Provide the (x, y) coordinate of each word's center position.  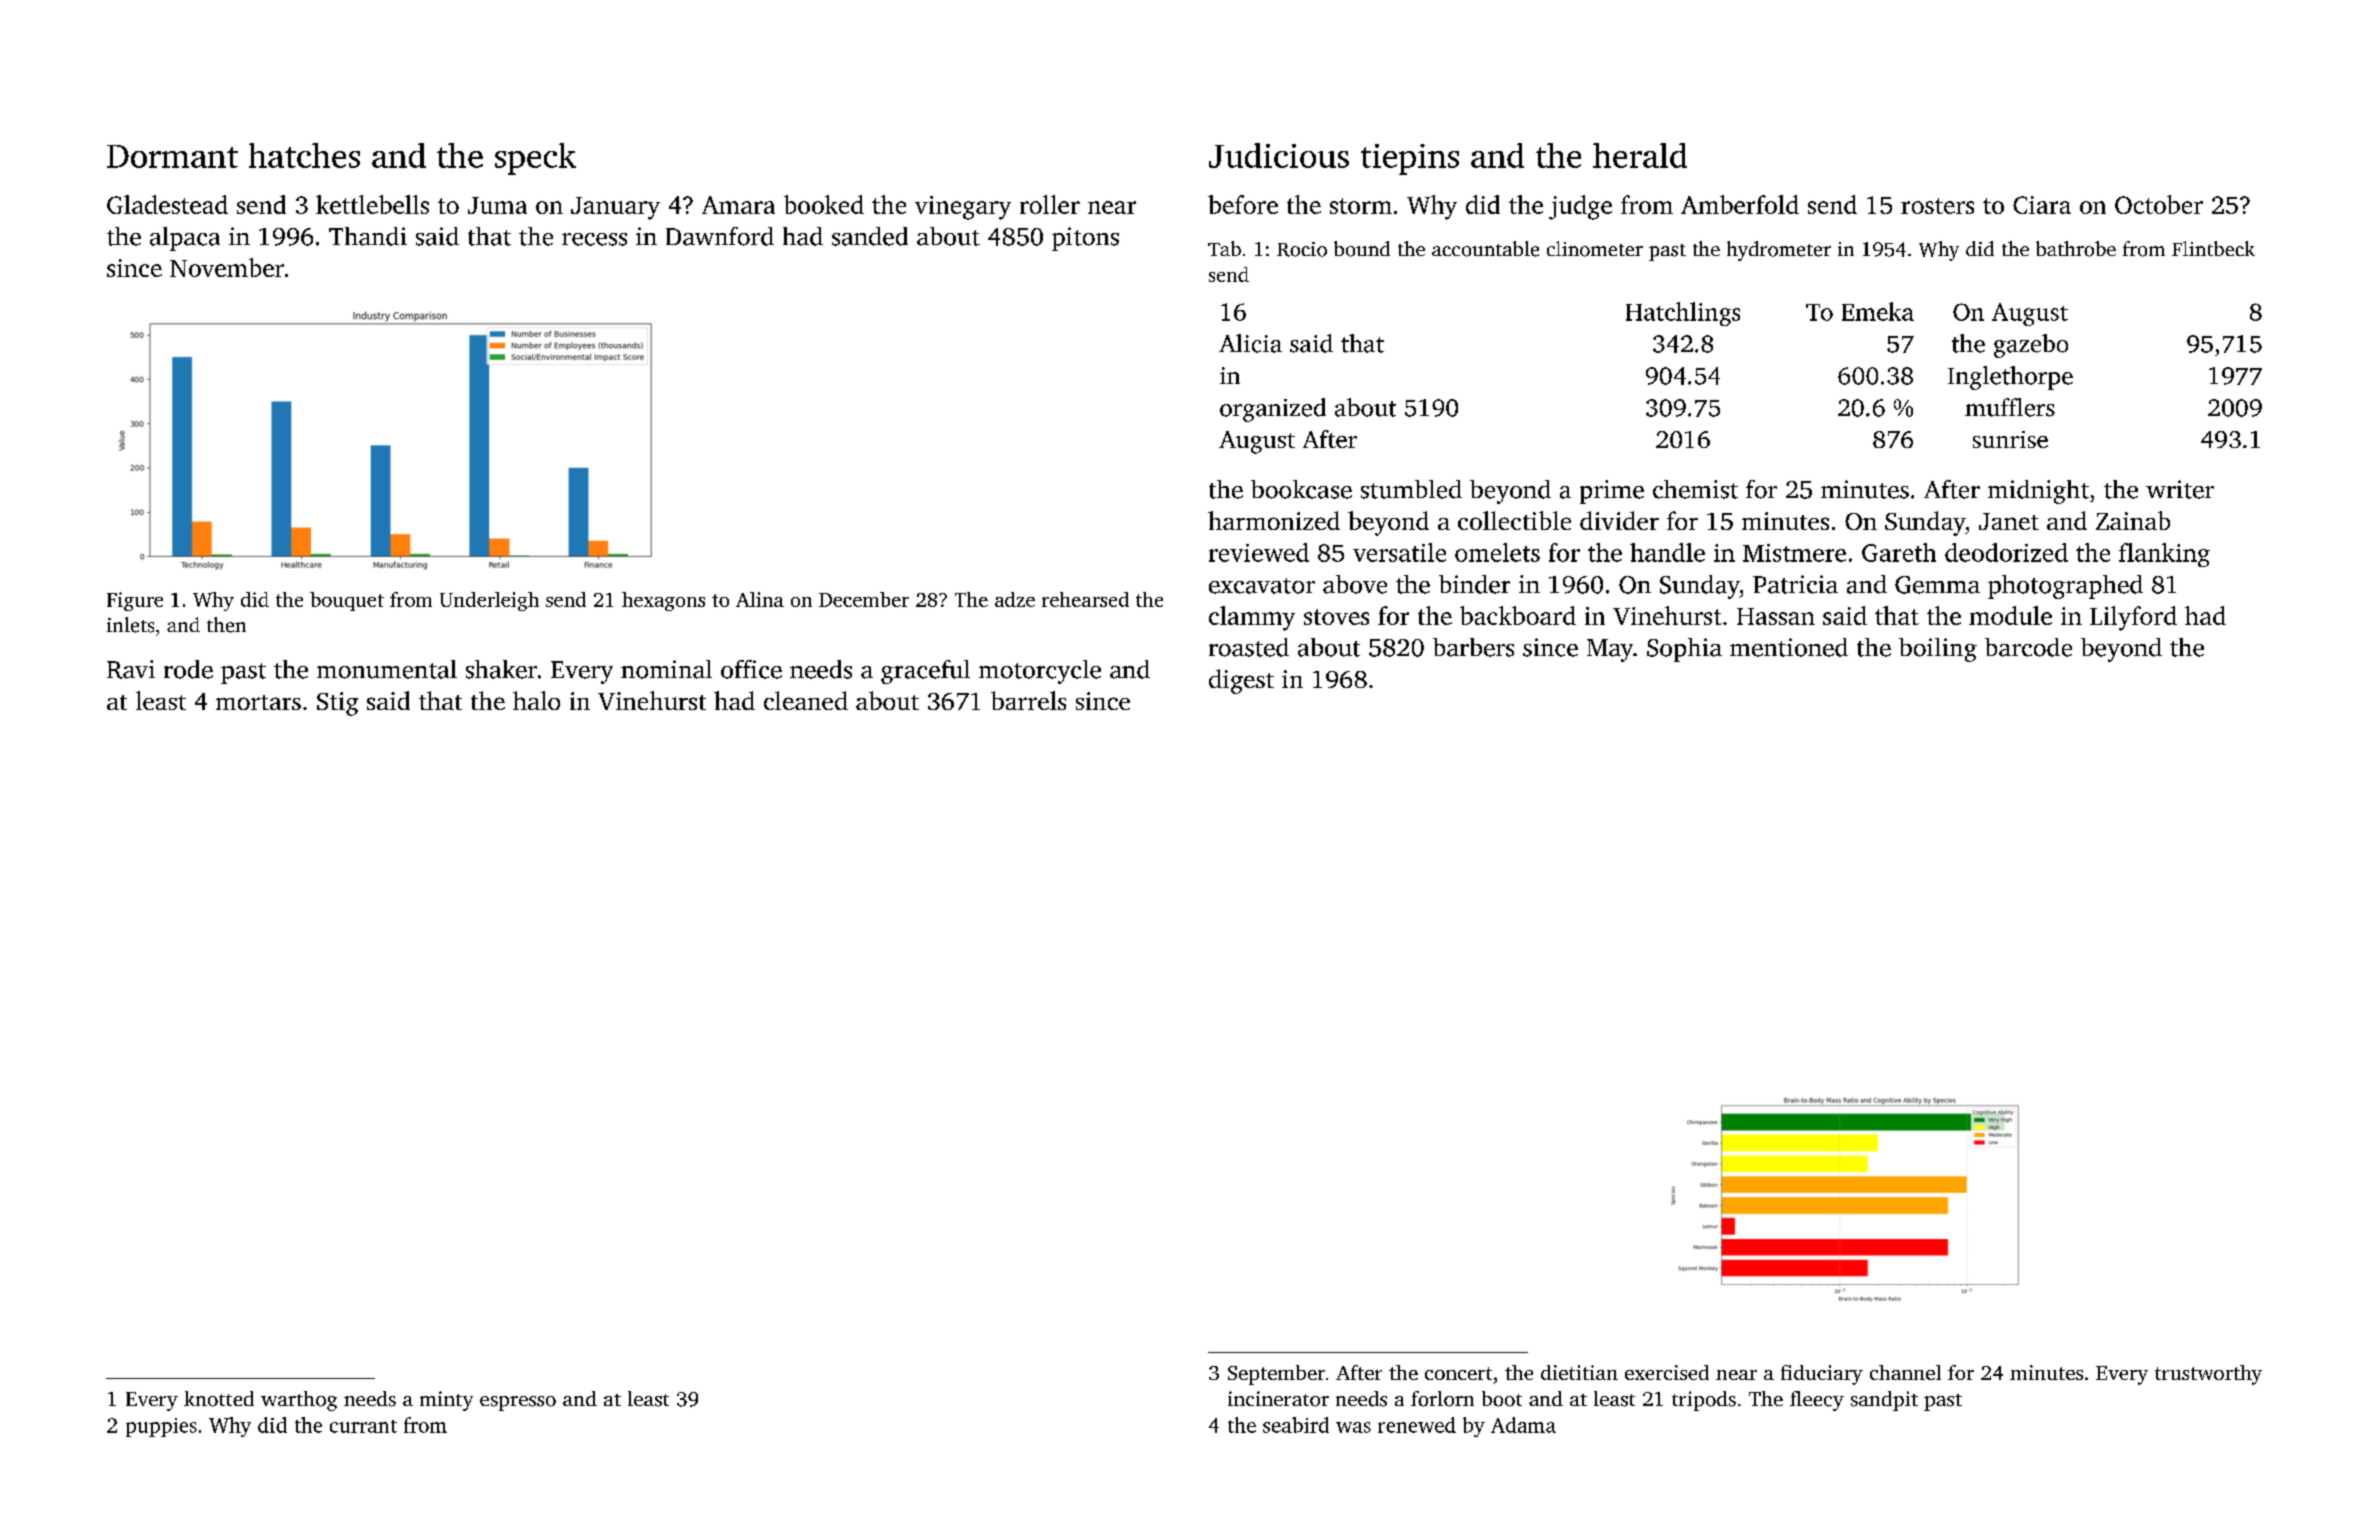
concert (1458, 1373)
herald (1640, 155)
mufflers (2010, 407)
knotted (219, 1399)
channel (1905, 1372)
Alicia (1250, 343)
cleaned (806, 700)
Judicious (1279, 155)
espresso (518, 1403)
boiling (1938, 650)
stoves (1336, 617)
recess (594, 239)
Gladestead (167, 204)
